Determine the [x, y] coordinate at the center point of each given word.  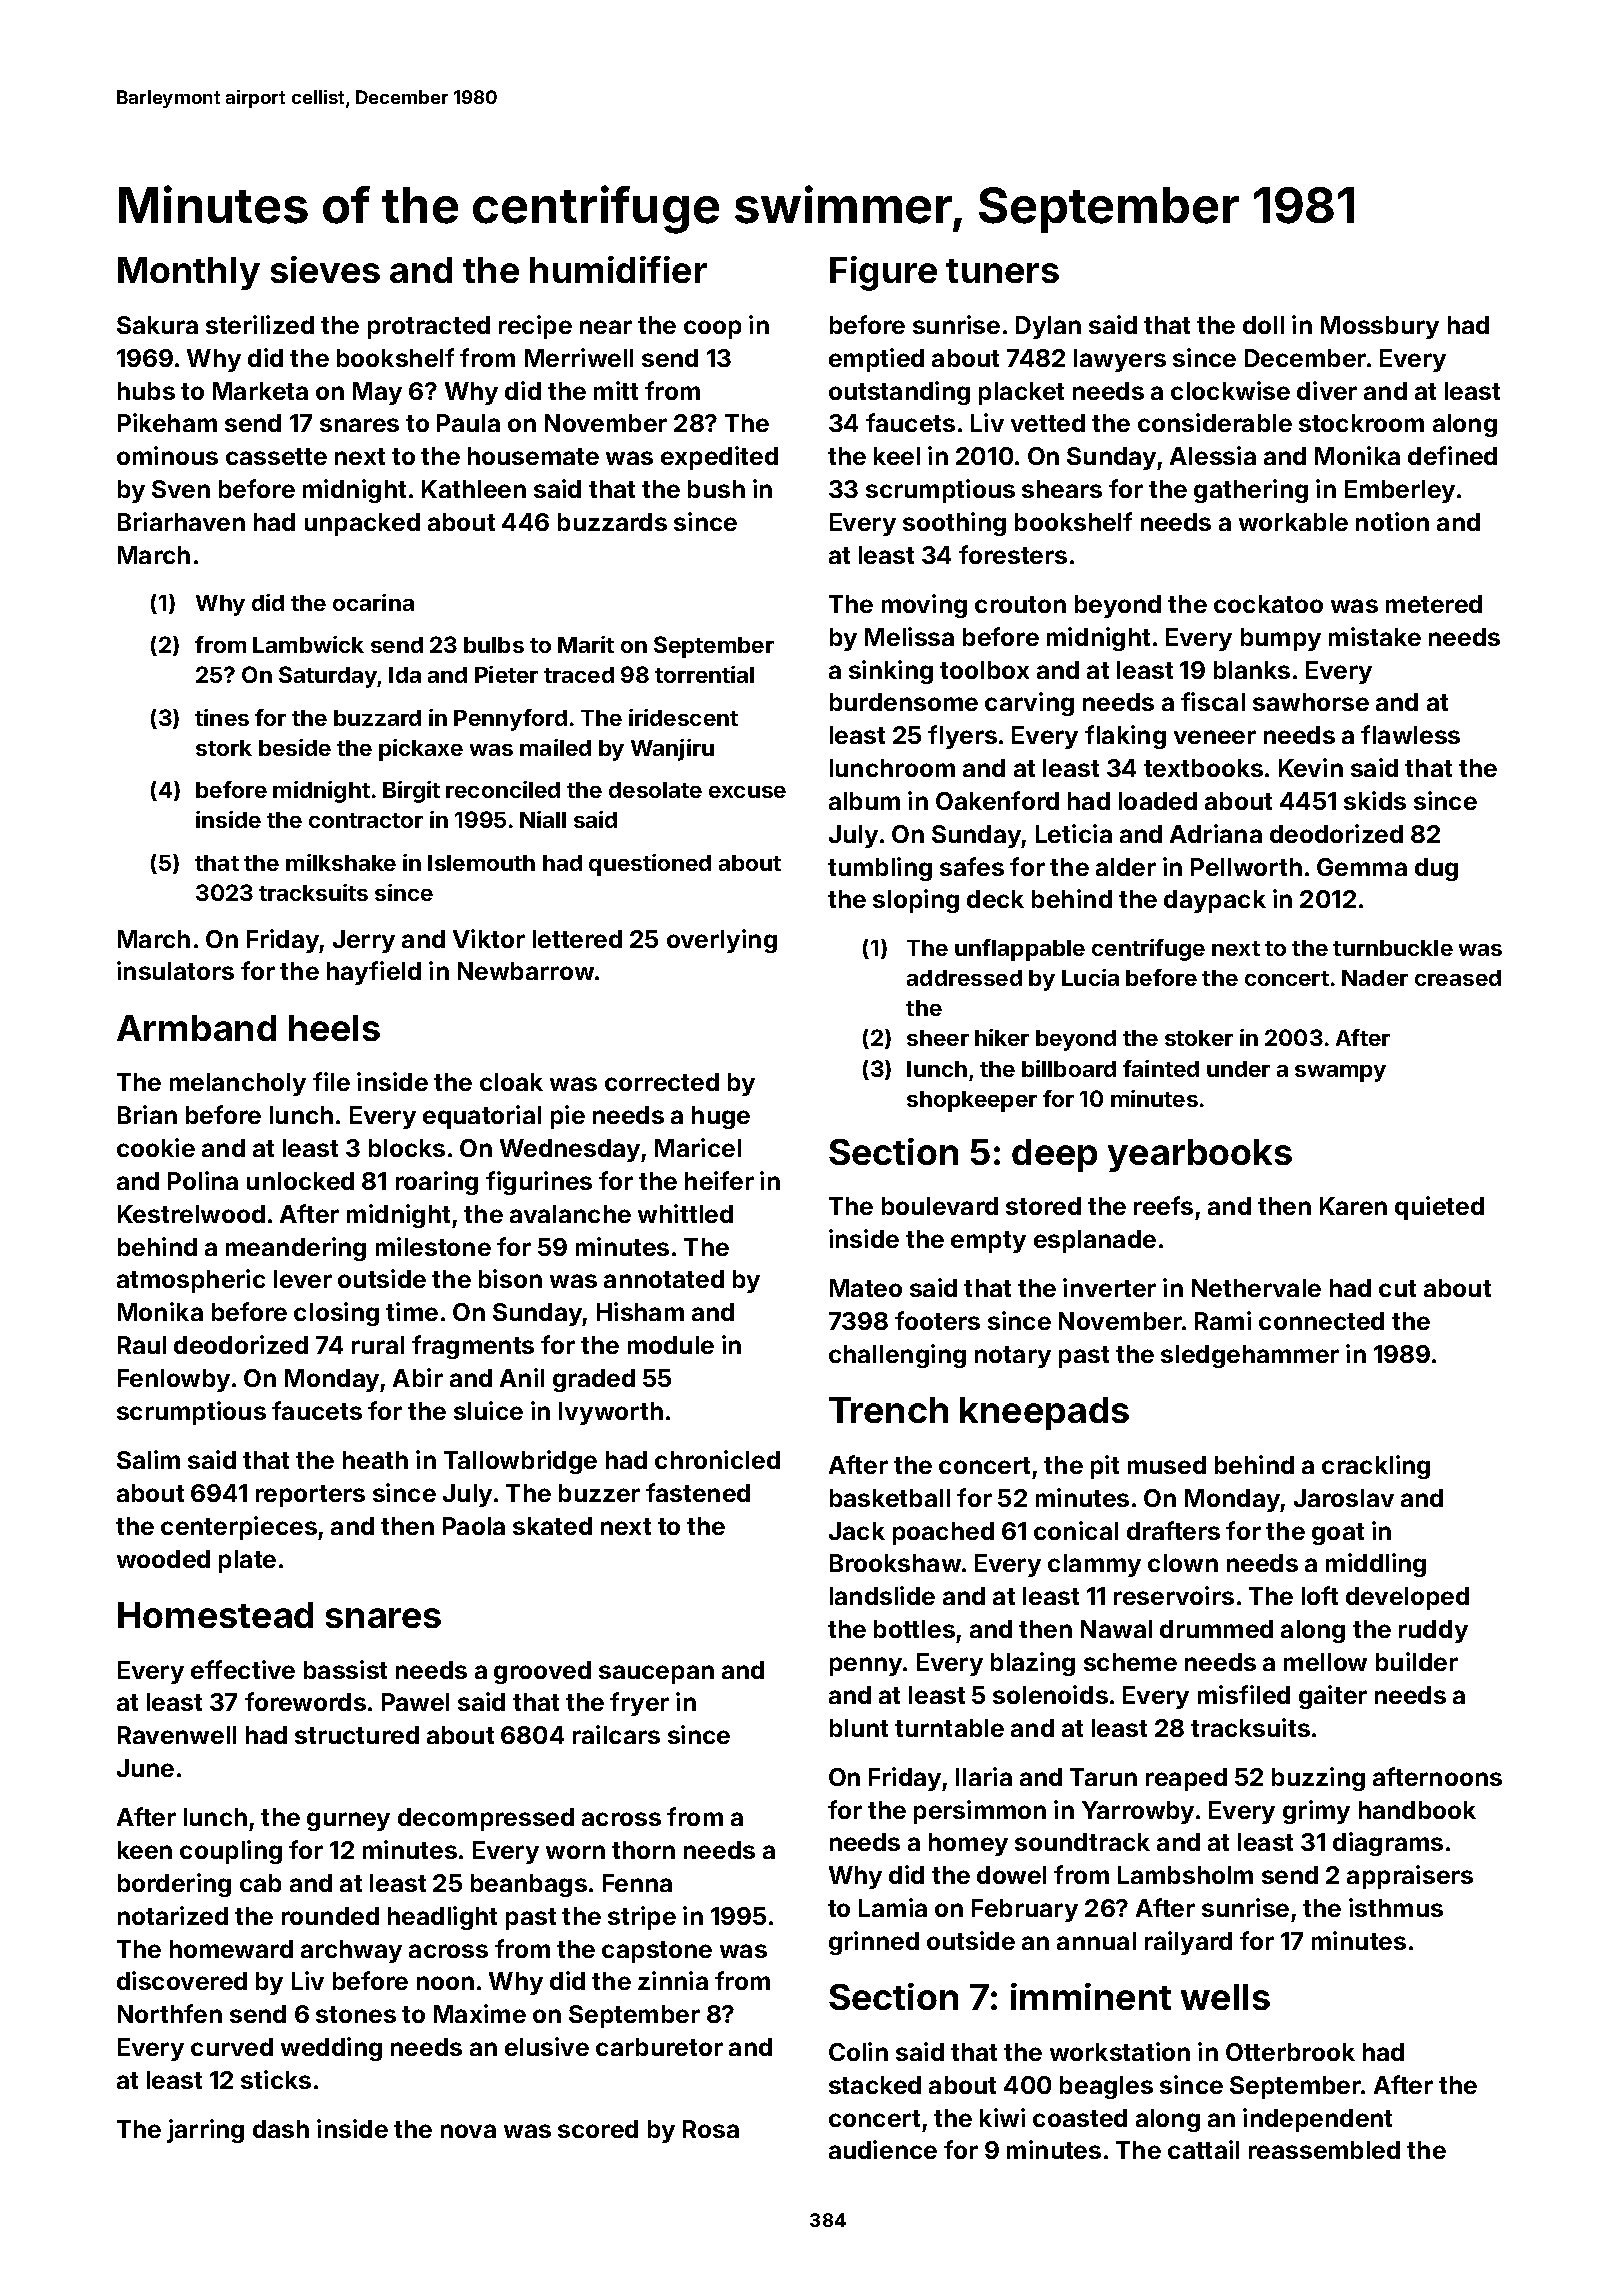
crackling [1376, 1467]
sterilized [260, 324]
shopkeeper [972, 1101]
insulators [175, 970]
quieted [1439, 1208]
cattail [1203, 2149]
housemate [533, 456]
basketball [890, 1498]
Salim [148, 1459]
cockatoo [1268, 604]
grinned [874, 1943]
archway [351, 1951]
